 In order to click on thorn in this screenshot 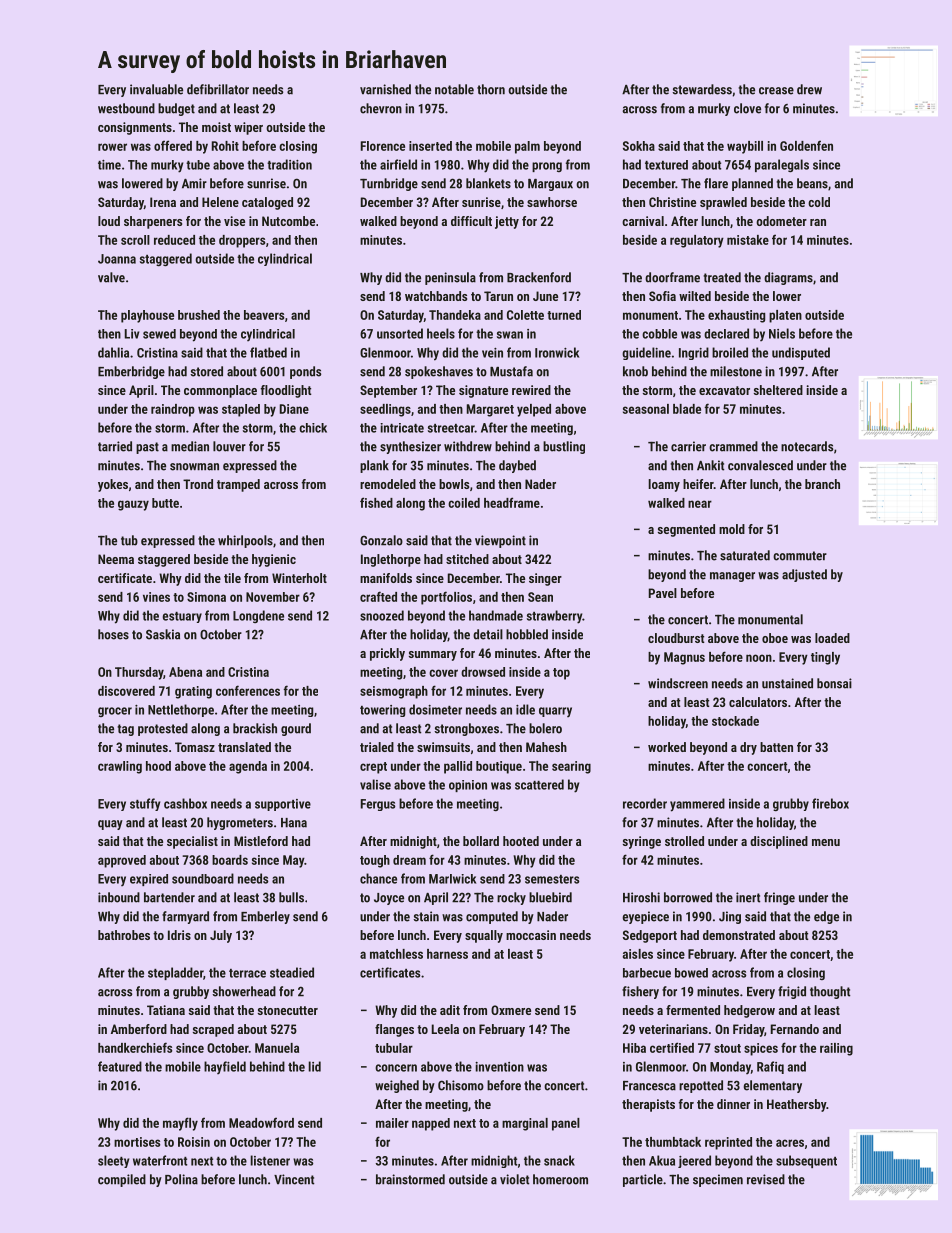, I will do `click(491, 89)`.
